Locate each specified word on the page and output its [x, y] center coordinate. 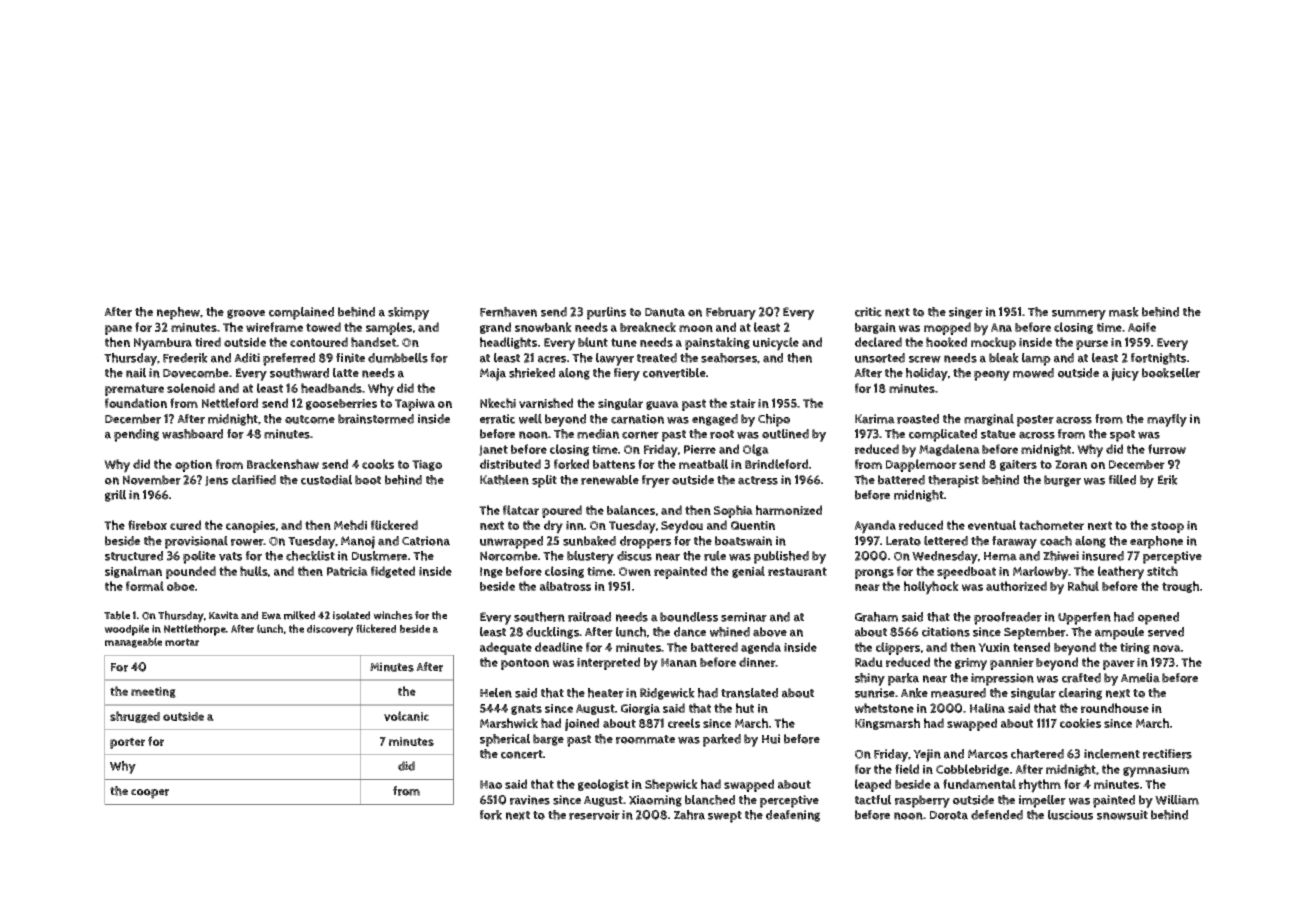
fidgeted [393, 572]
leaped [873, 785]
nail [136, 373]
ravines [530, 800]
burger [1062, 481]
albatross [565, 586]
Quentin [753, 525]
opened [1158, 618]
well [530, 419]
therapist [953, 481]
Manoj [358, 542]
